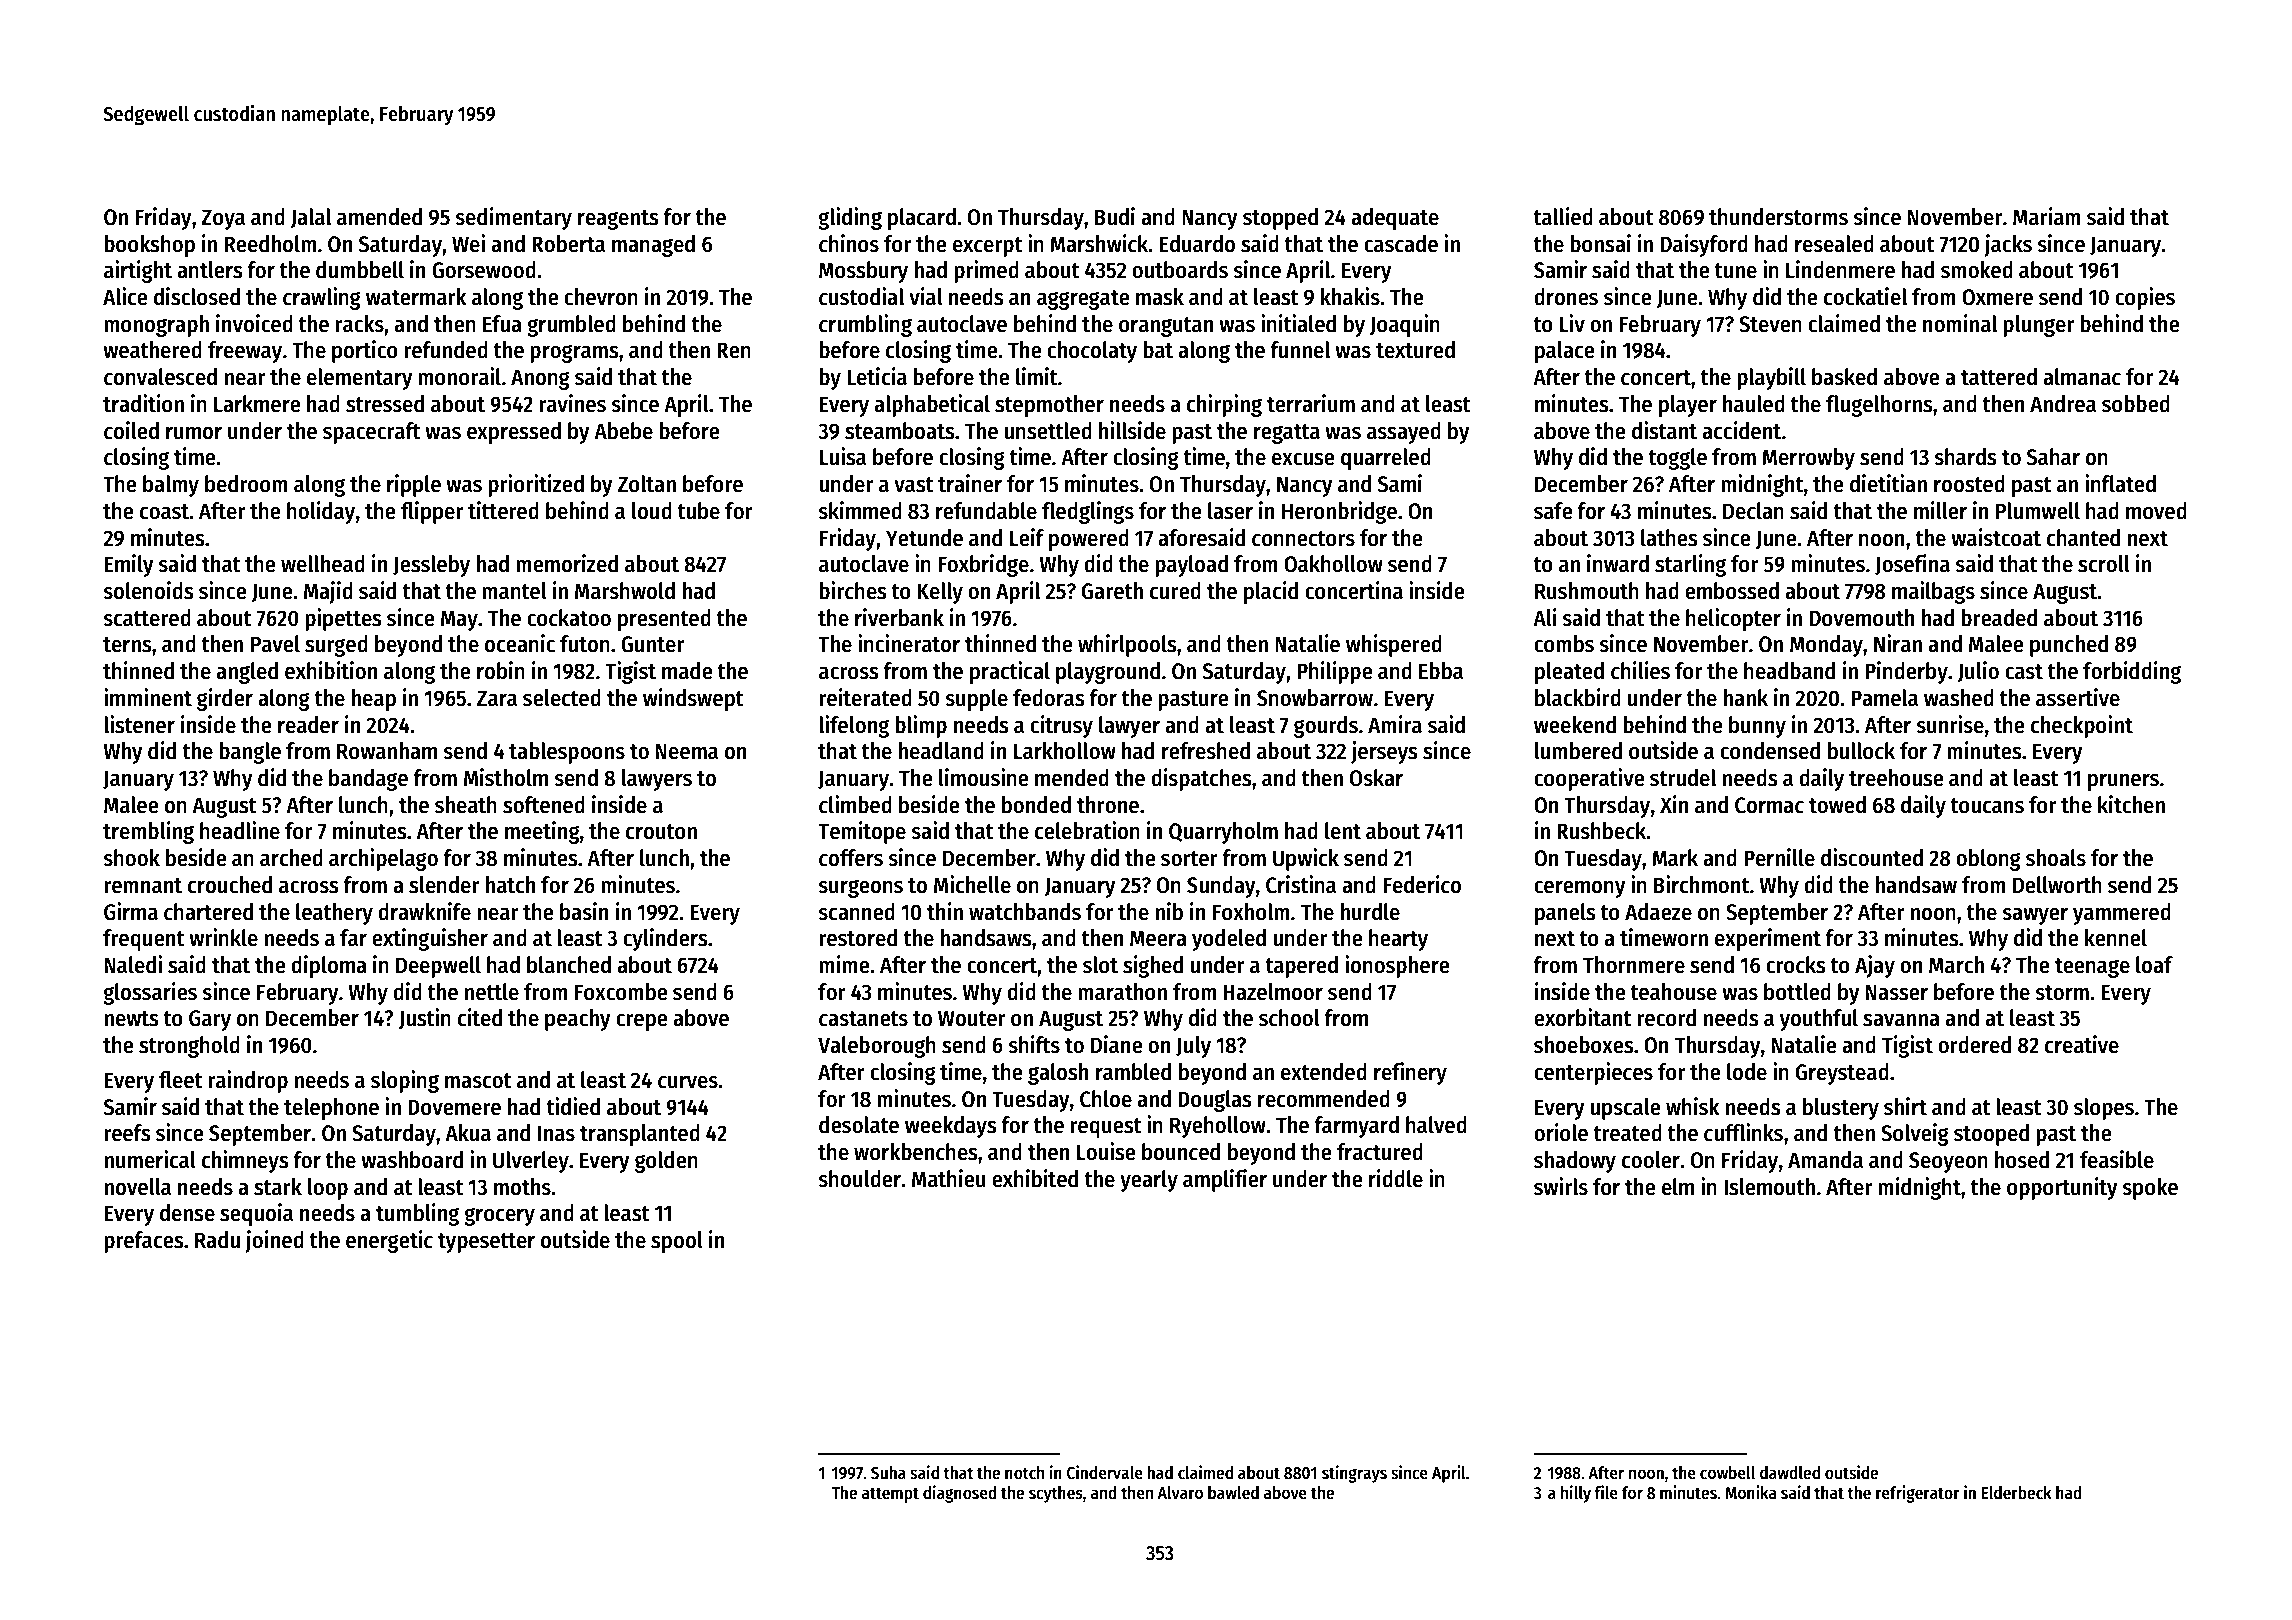 This document has height=1620, width=2292. What do you see at coordinates (1825, 1160) in the document?
I see `Amanda` at bounding box center [1825, 1160].
